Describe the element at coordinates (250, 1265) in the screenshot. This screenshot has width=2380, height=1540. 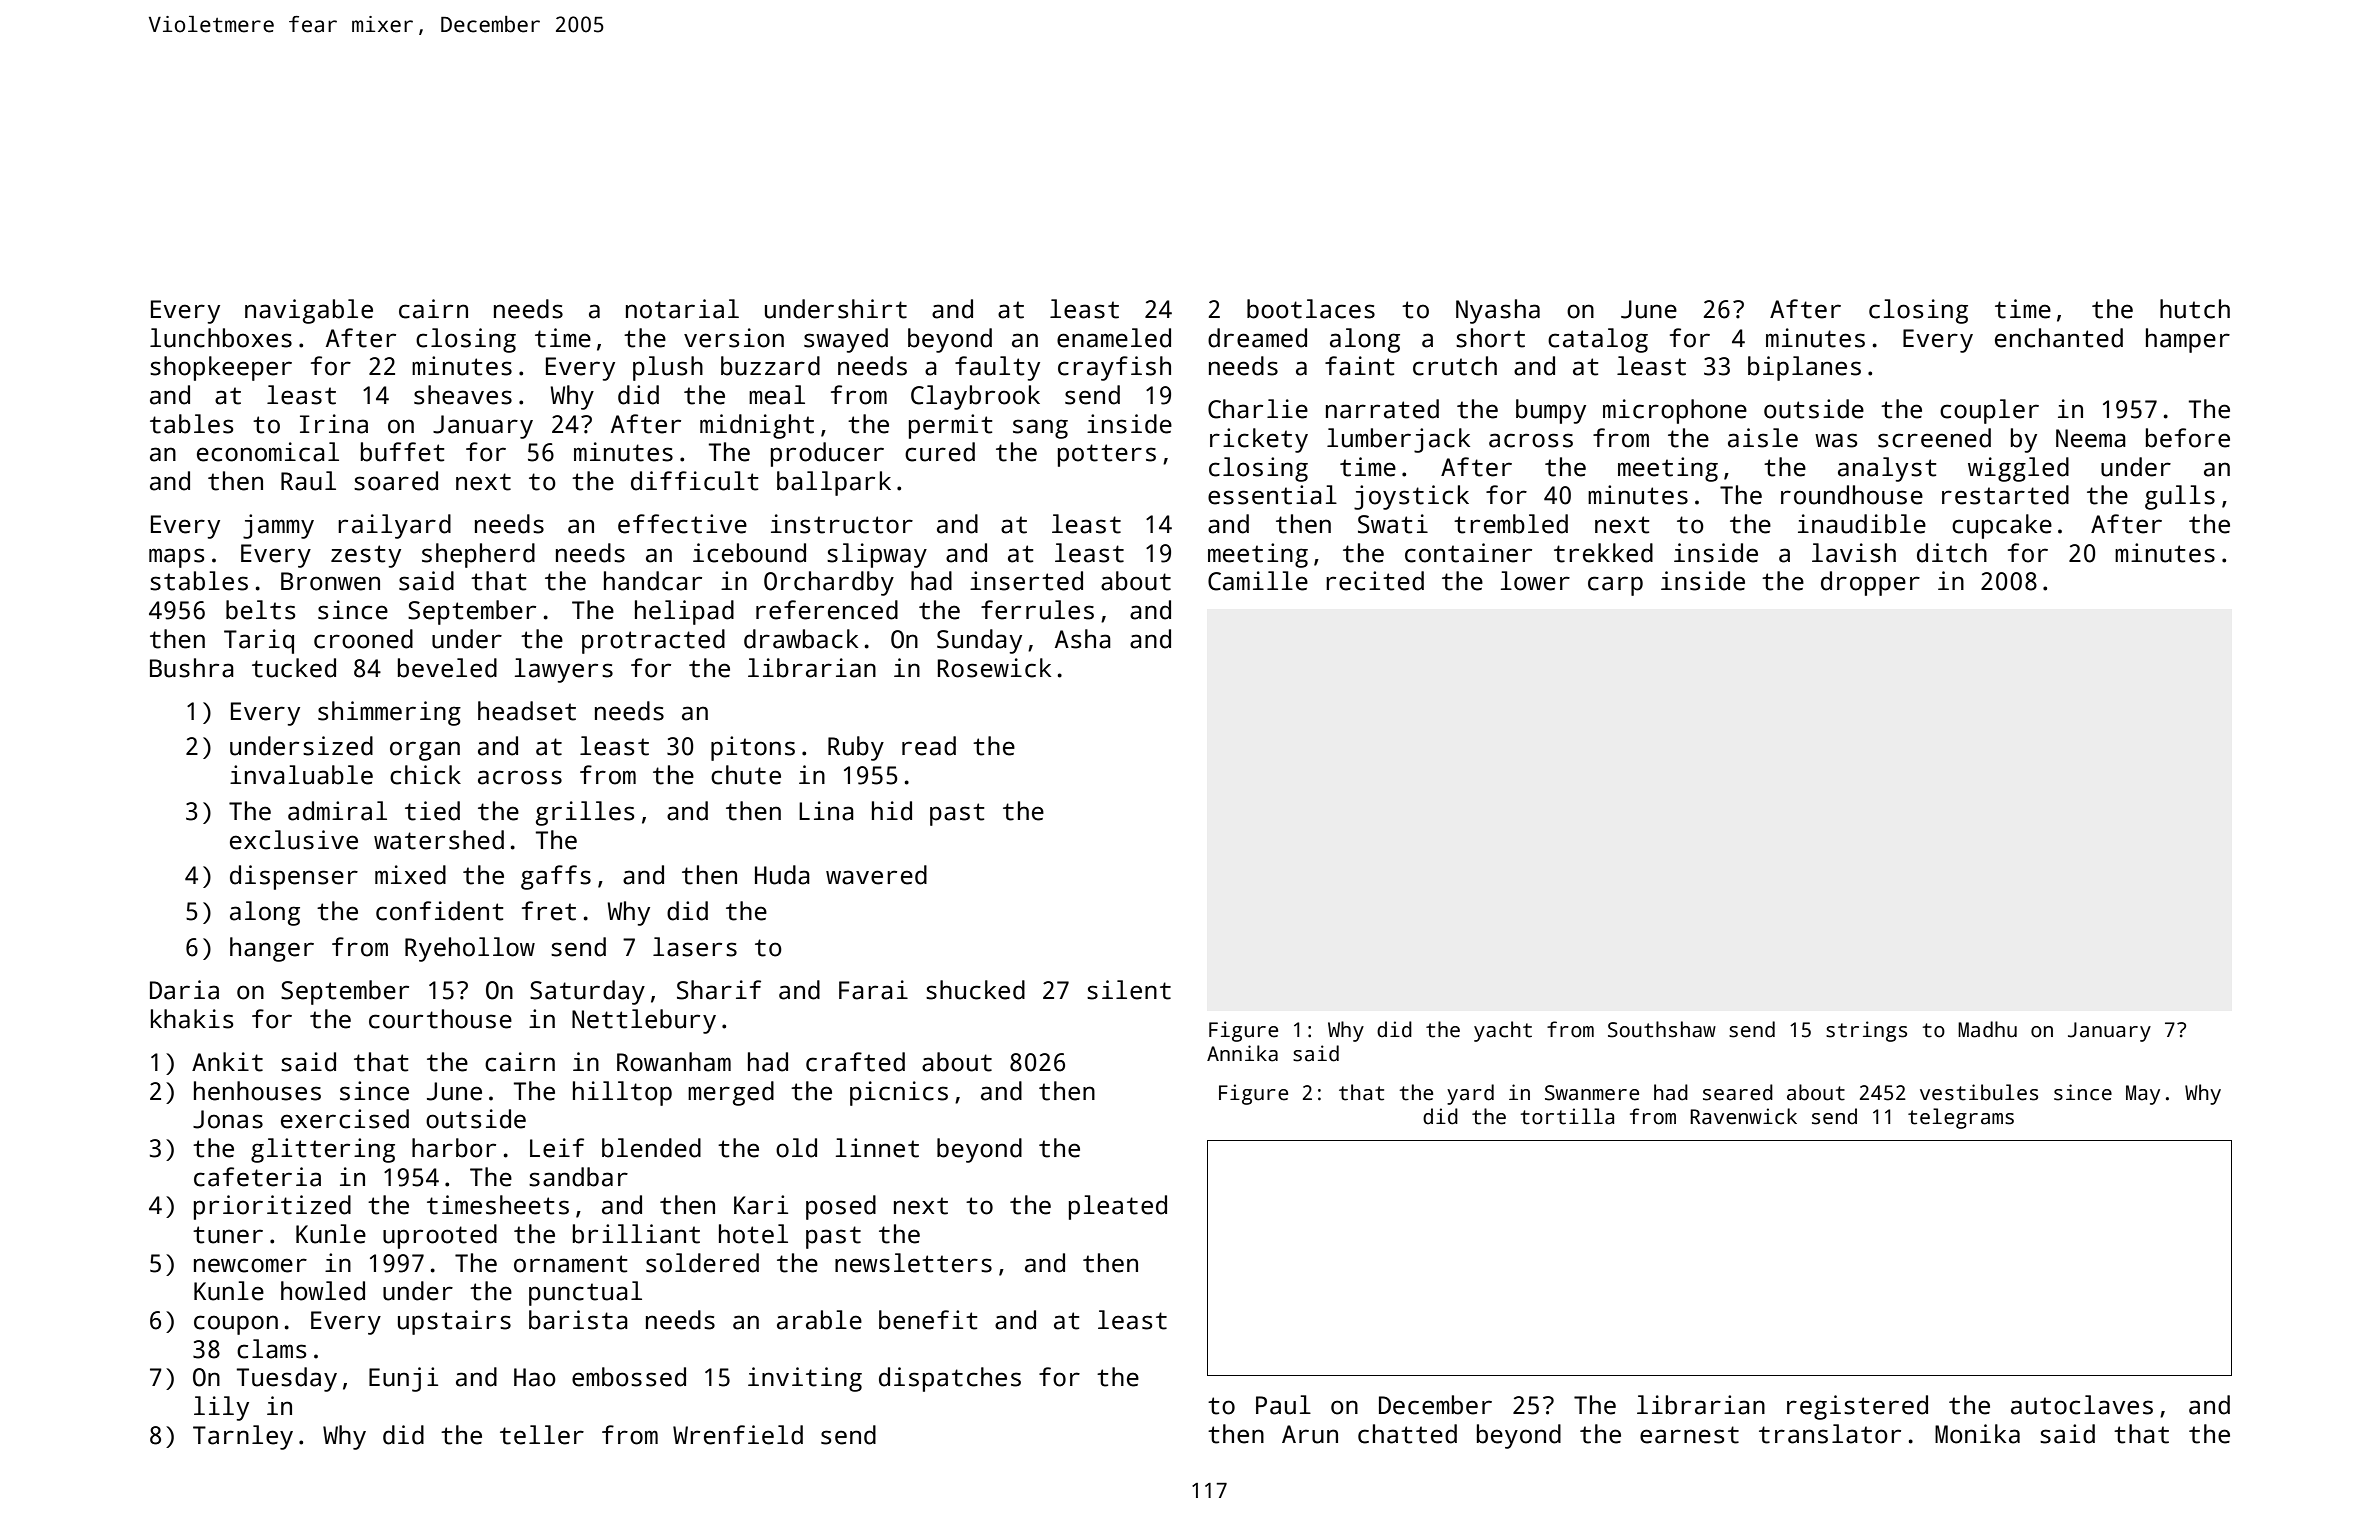
I see `newcomer` at that location.
